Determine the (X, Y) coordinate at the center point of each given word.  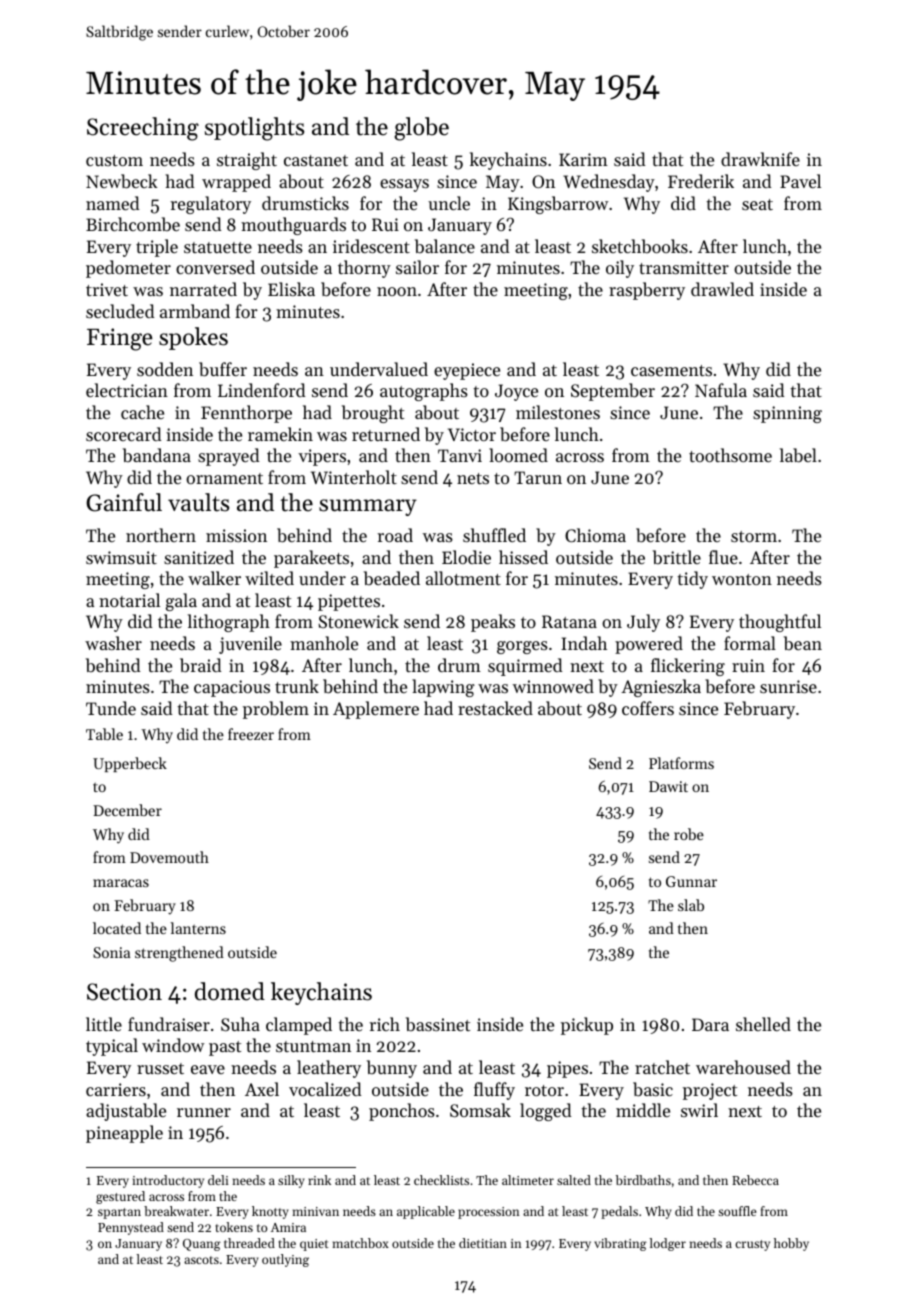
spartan (119, 1213)
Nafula (721, 390)
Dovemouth (169, 857)
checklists (441, 1180)
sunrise (788, 686)
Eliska (291, 289)
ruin (748, 665)
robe (689, 834)
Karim (583, 159)
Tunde (111, 708)
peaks (493, 623)
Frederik (701, 181)
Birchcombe (133, 224)
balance (445, 246)
